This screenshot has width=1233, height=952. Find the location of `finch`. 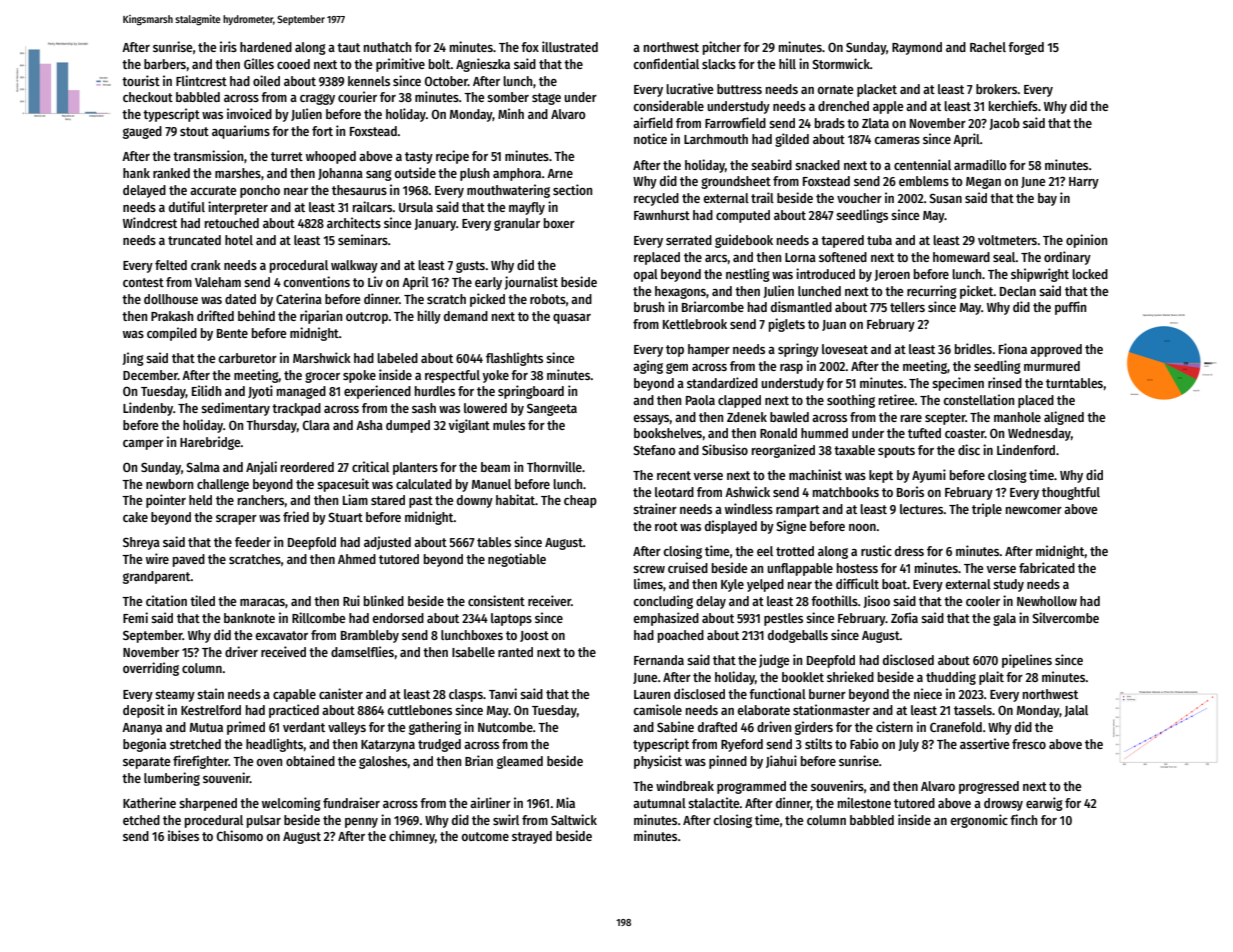

finch is located at coordinates (1023, 819).
